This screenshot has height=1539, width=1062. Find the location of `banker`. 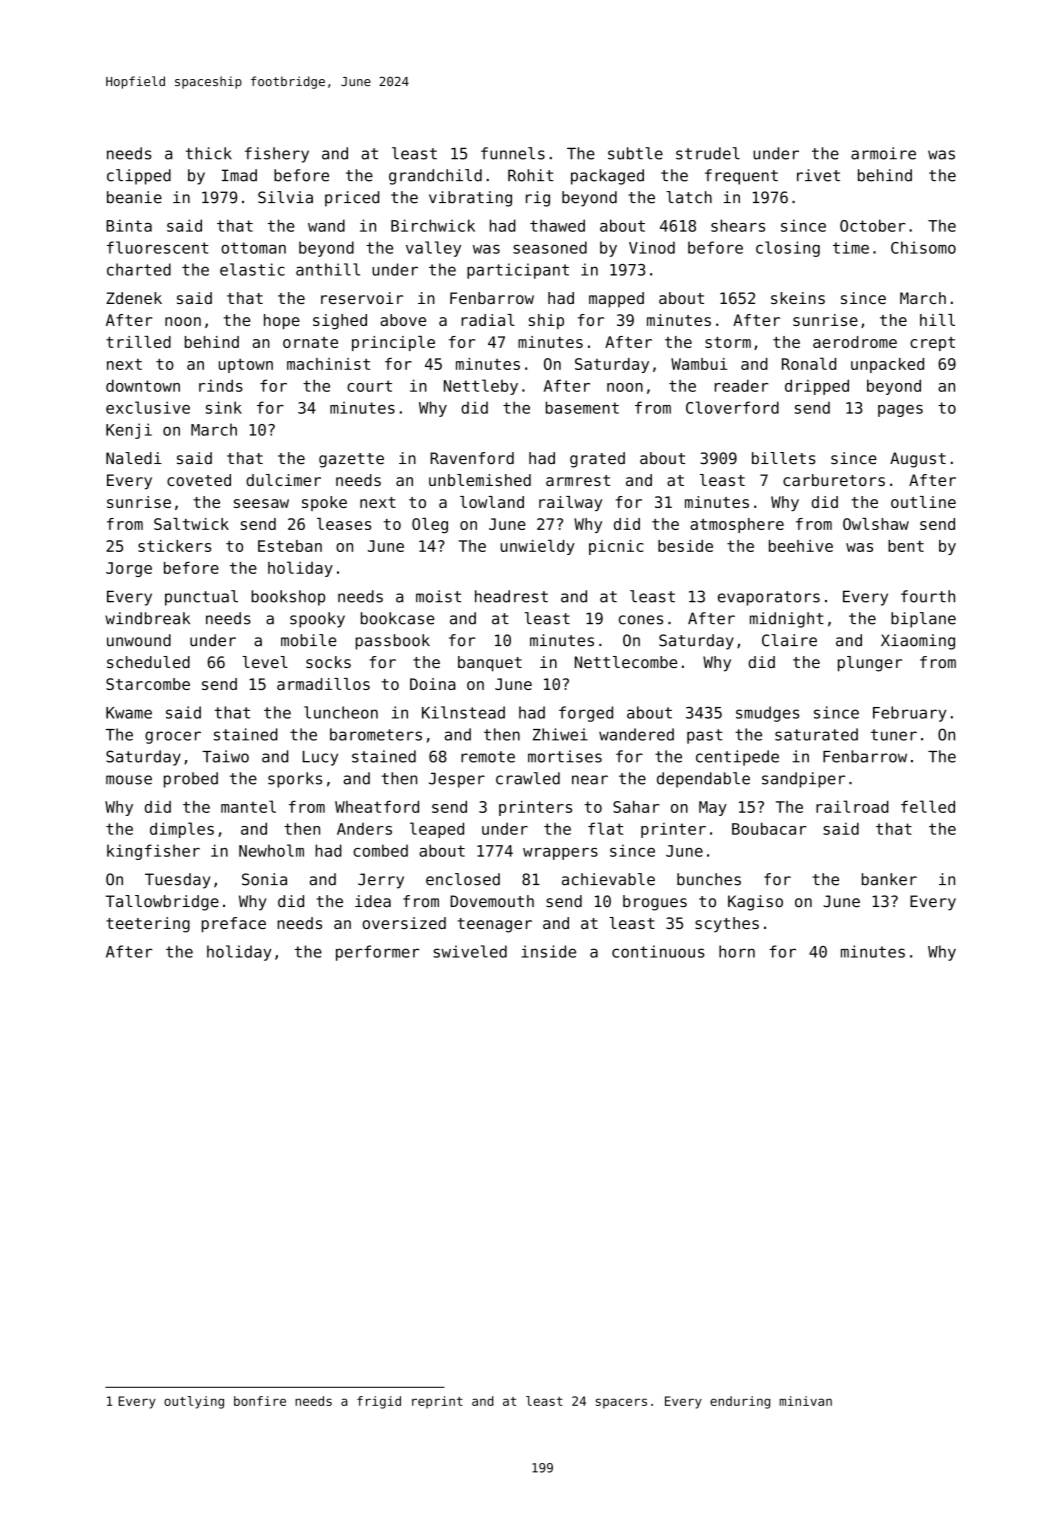

banker is located at coordinates (889, 879).
